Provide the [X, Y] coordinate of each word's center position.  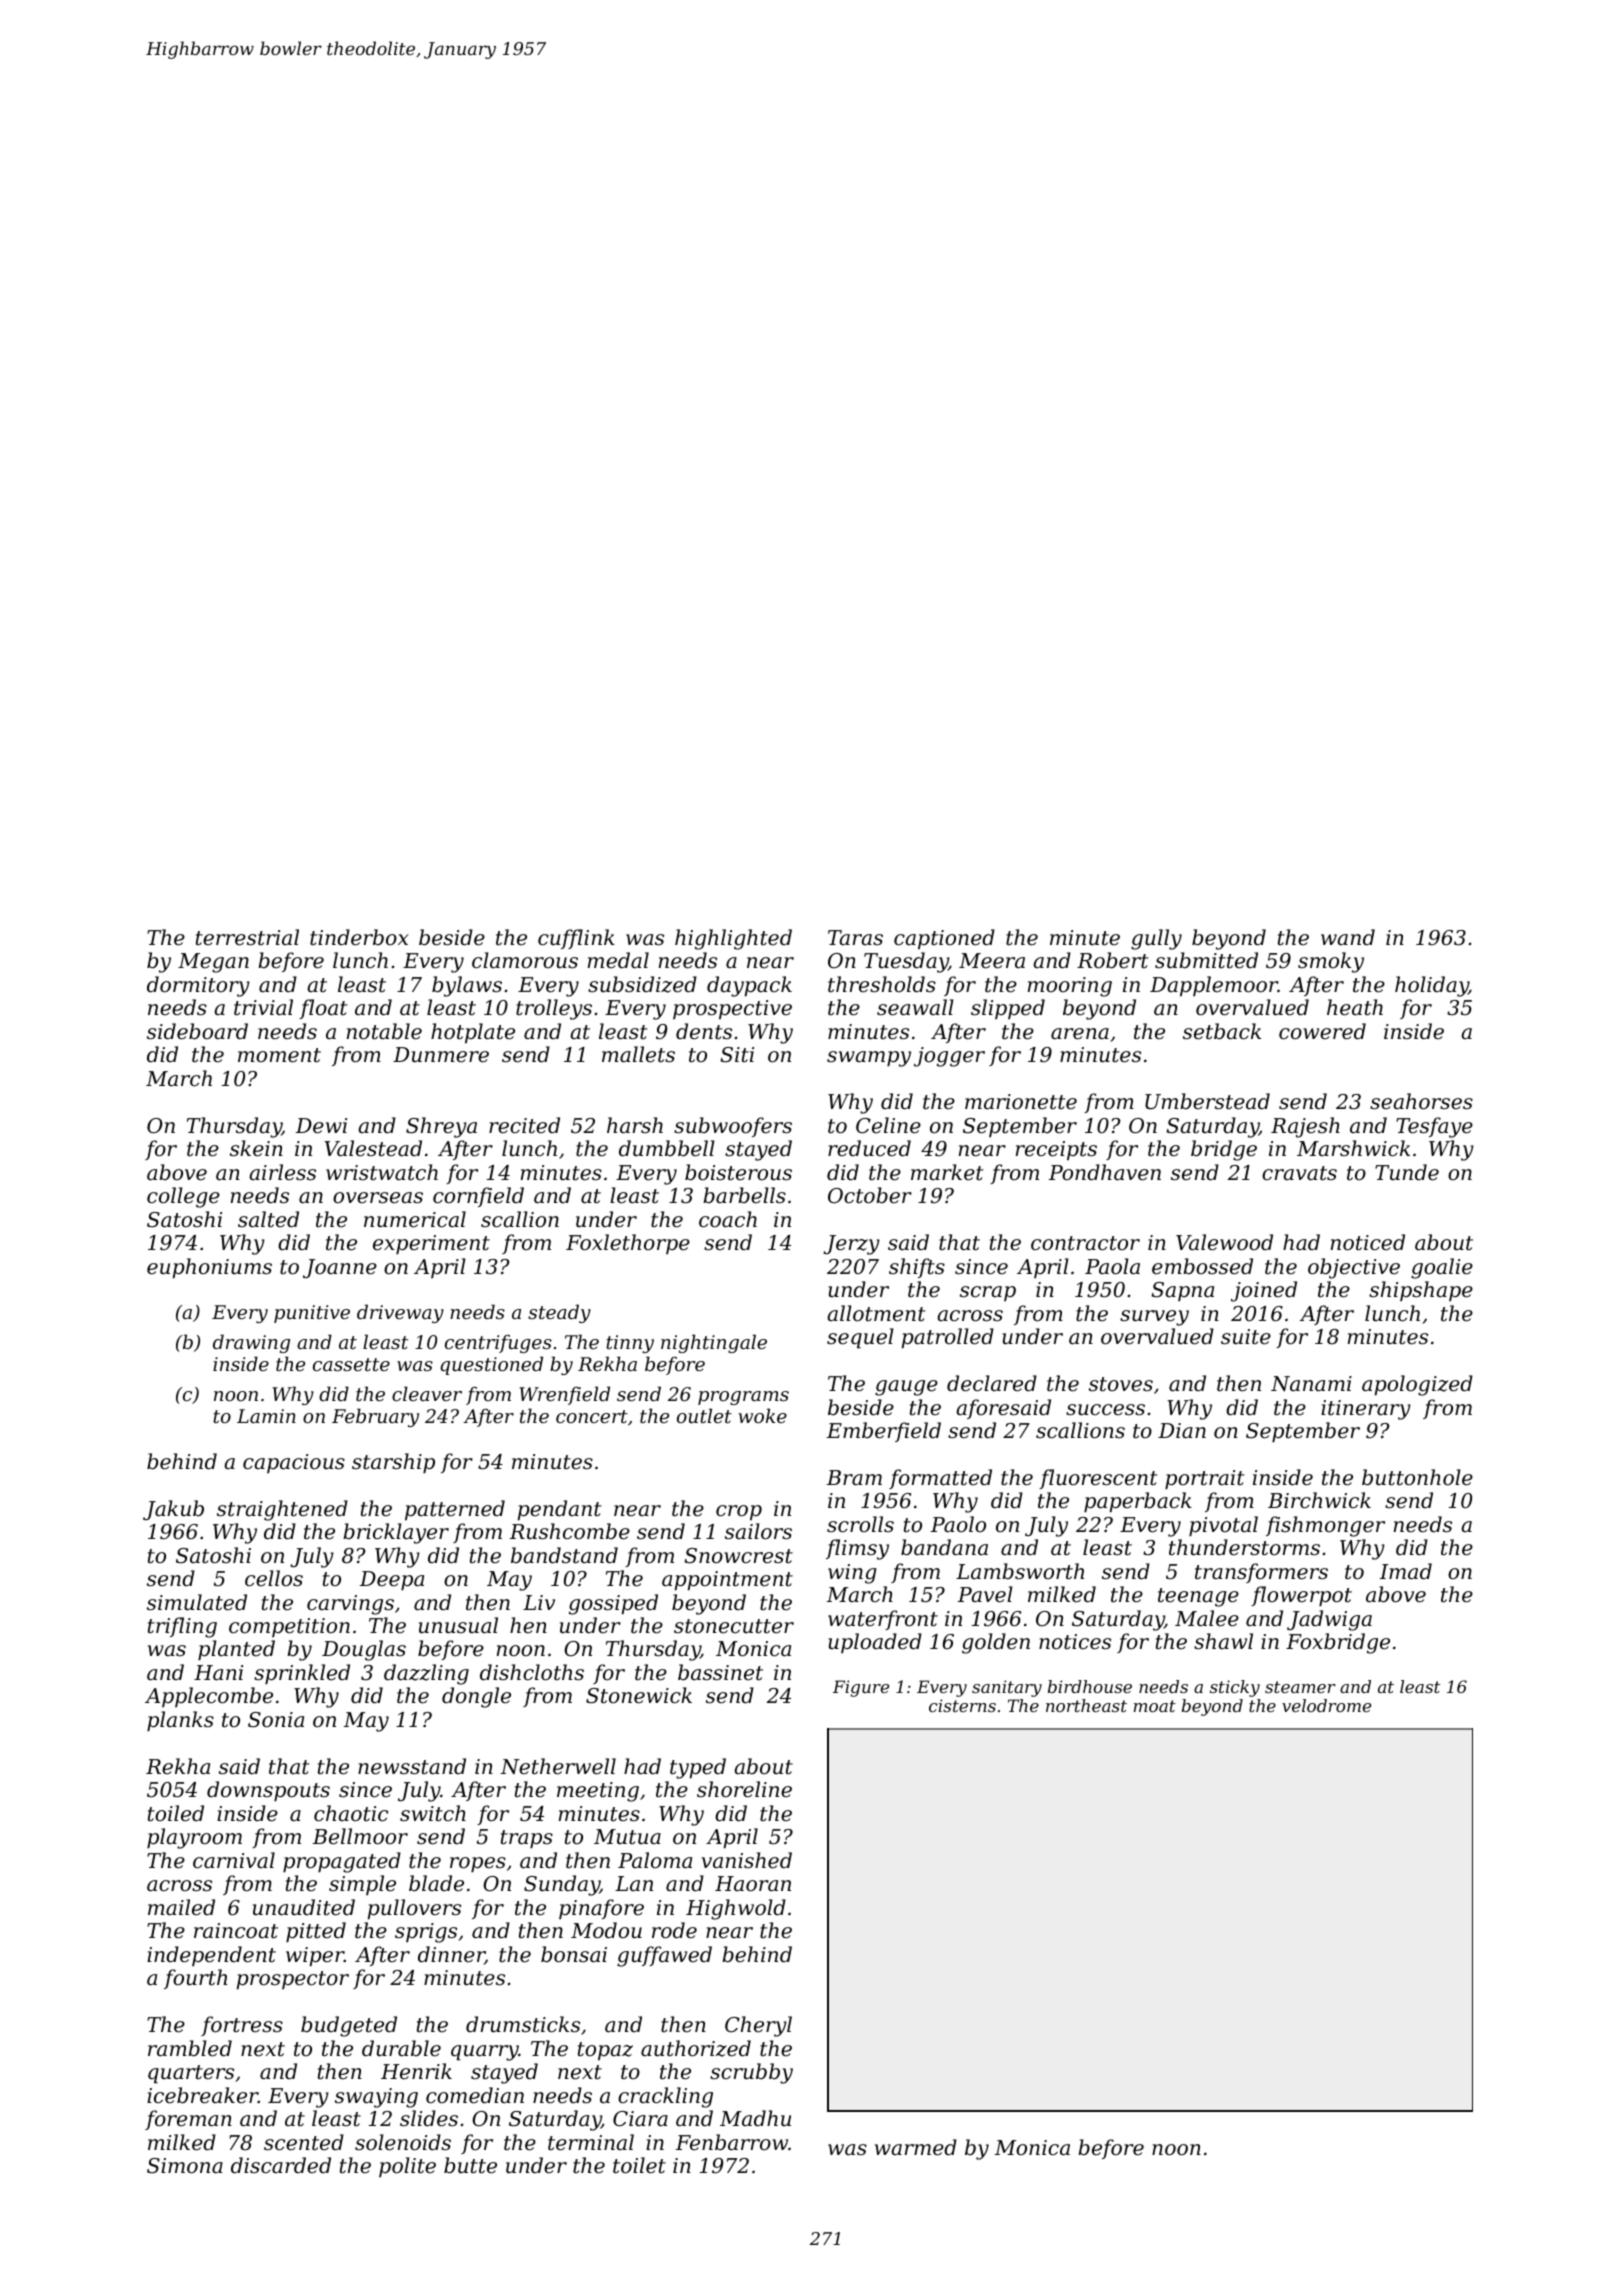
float [323, 1009]
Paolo [958, 1524]
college [183, 1197]
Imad [1406, 1571]
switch [433, 1813]
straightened [282, 1510]
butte [470, 2165]
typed [698, 1768]
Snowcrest [738, 1556]
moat [1155, 1706]
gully [1156, 939]
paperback [1138, 1502]
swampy [869, 1059]
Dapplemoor [1214, 986]
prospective [732, 1010]
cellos [274, 1578]
